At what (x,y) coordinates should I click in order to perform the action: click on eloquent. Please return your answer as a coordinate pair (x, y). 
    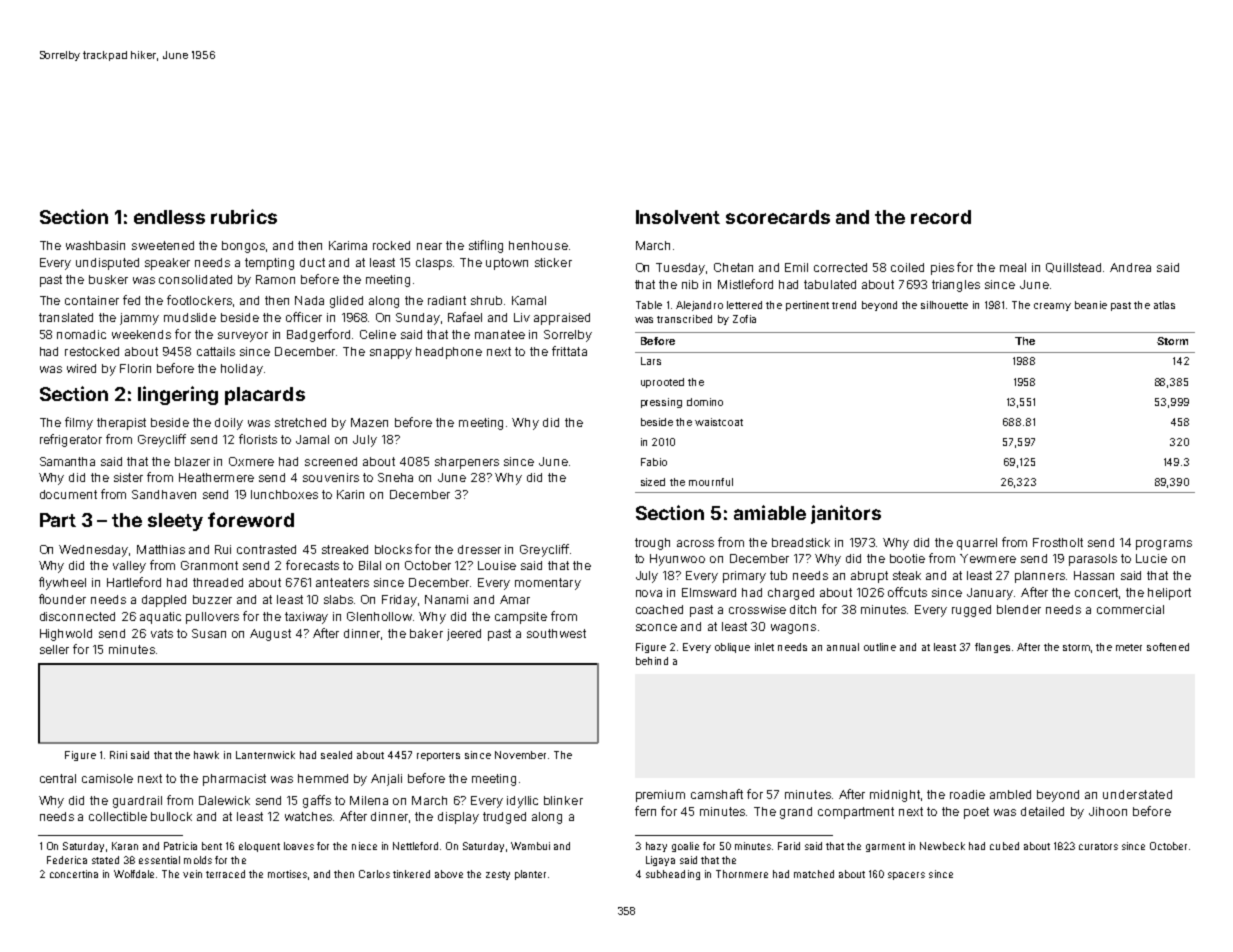
    Looking at the image, I should click on (259, 847).
